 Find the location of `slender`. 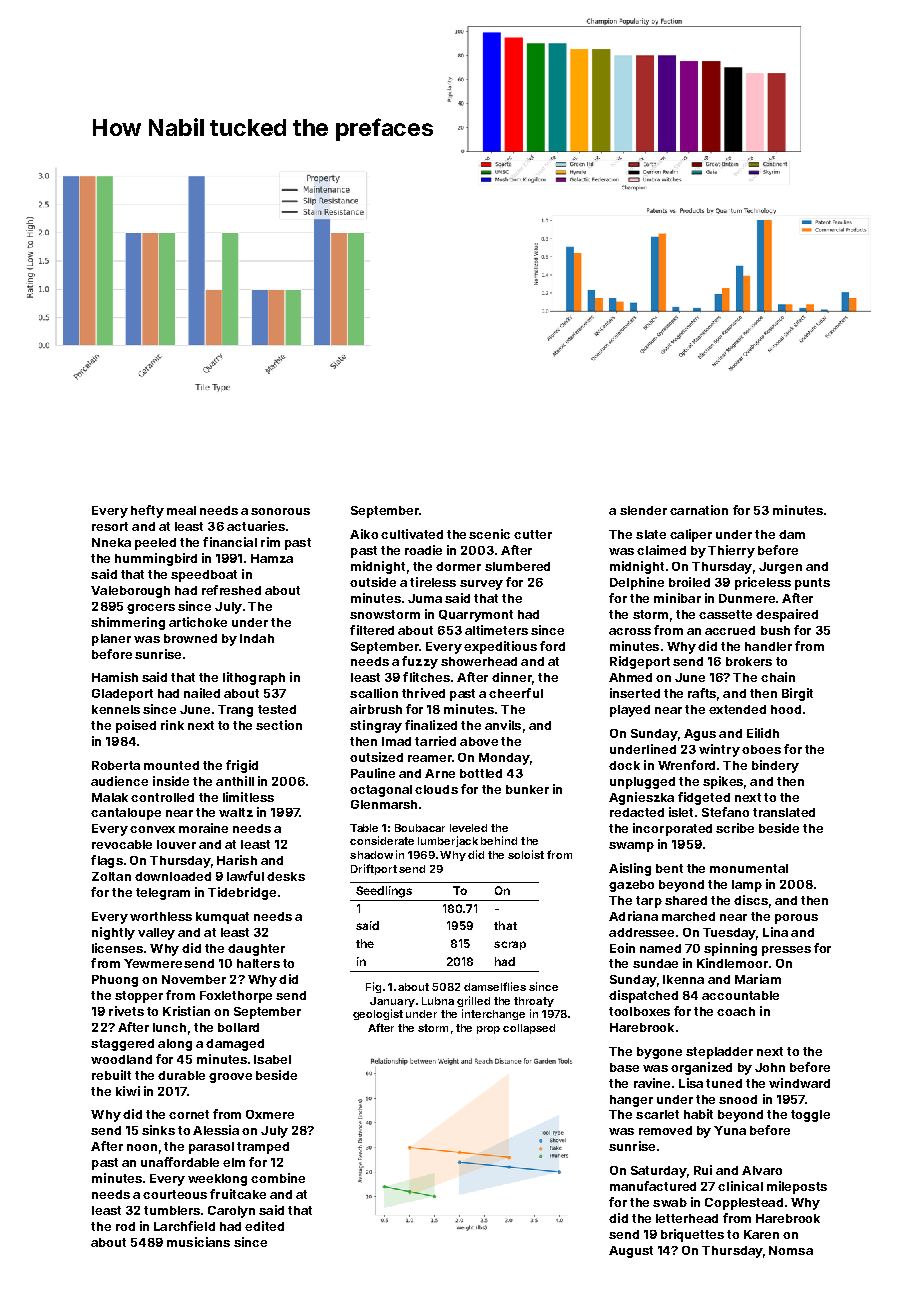

slender is located at coordinates (643, 510).
